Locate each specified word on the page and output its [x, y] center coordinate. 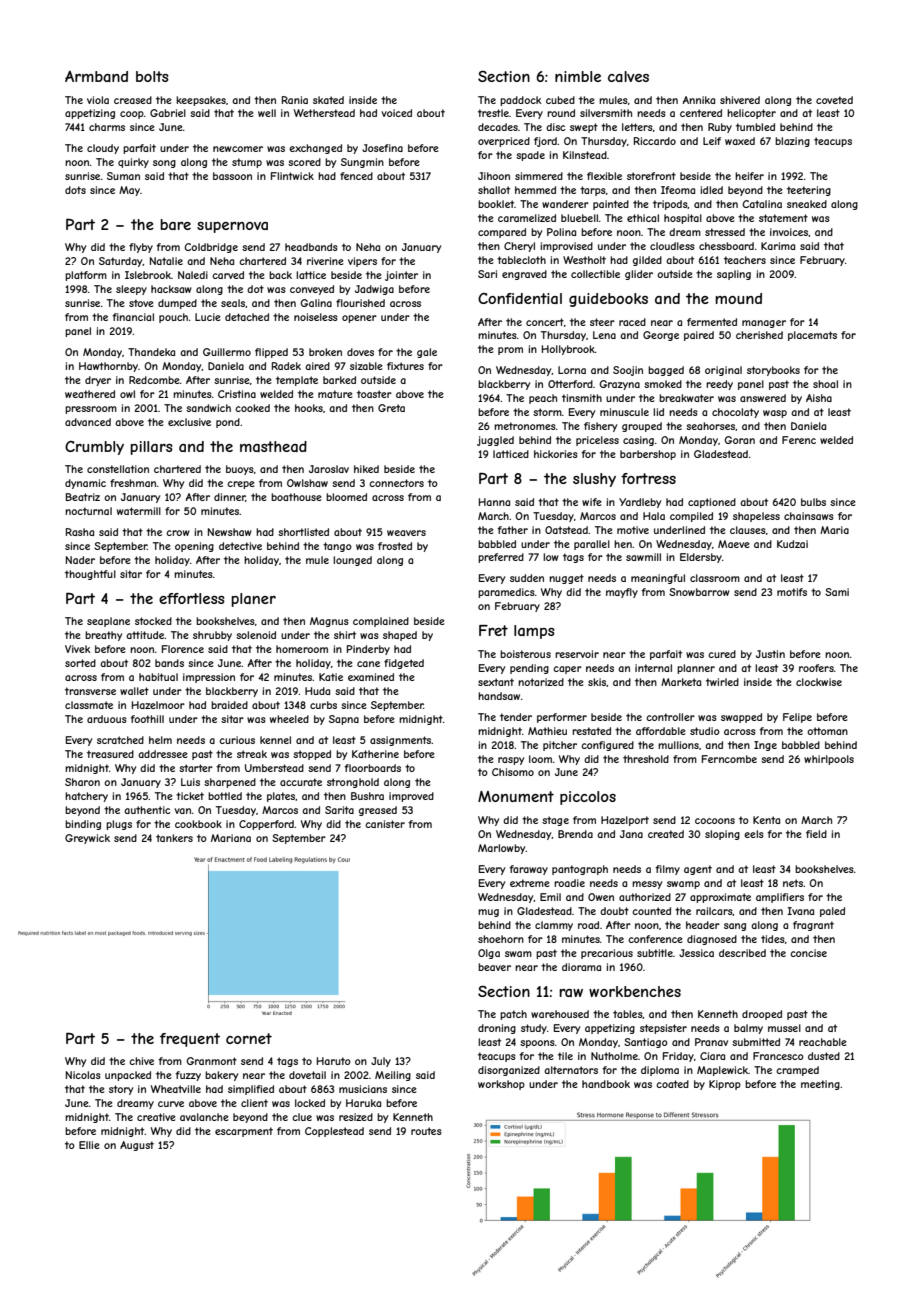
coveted [834, 100]
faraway [528, 870]
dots [75, 190]
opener [359, 319]
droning [497, 1029]
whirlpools [829, 760]
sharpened [230, 783]
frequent [190, 1040]
